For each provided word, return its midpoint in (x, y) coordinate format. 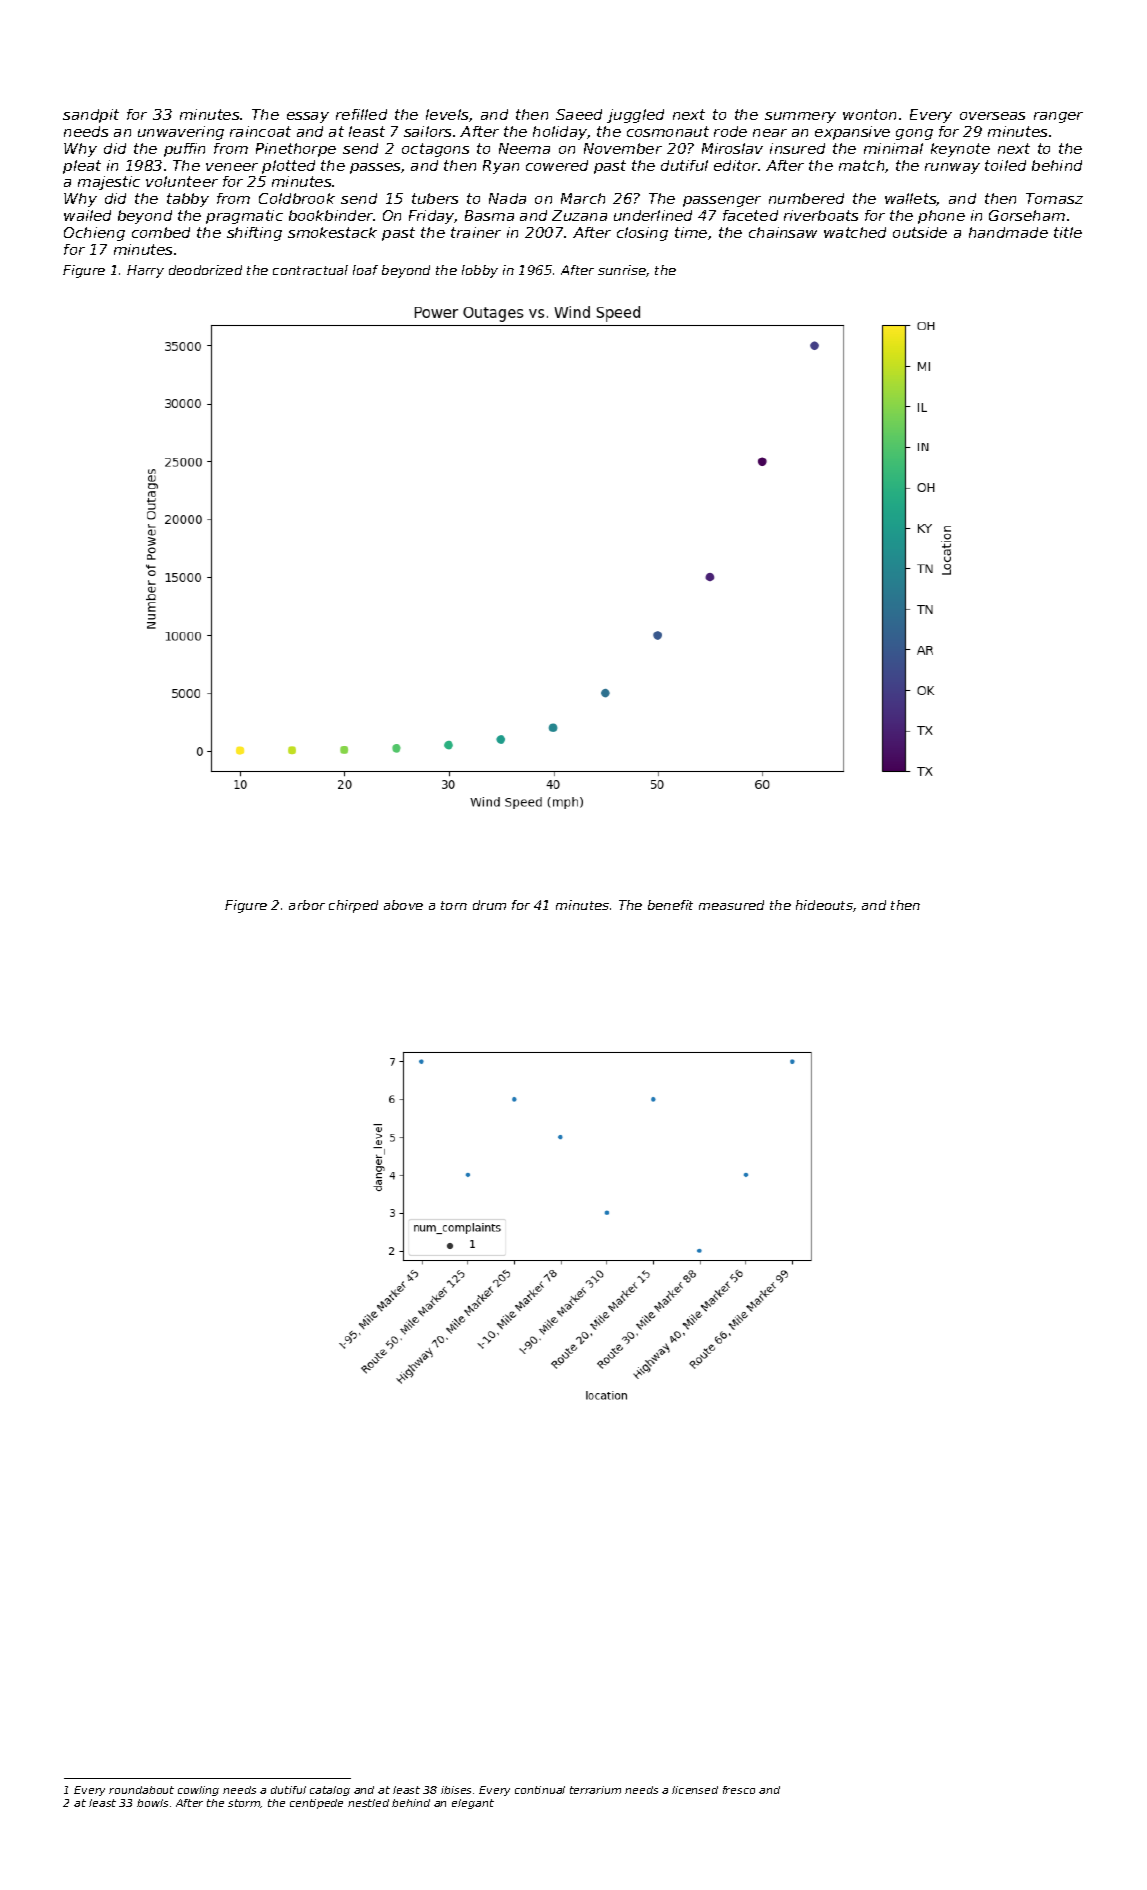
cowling (198, 1791)
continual (540, 1790)
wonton (869, 114)
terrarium (595, 1790)
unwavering (181, 133)
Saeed (579, 114)
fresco (739, 1790)
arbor (307, 905)
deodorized (205, 270)
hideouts (824, 905)
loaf (365, 270)
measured (731, 905)
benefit (670, 905)
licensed (695, 1790)
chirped (353, 906)
